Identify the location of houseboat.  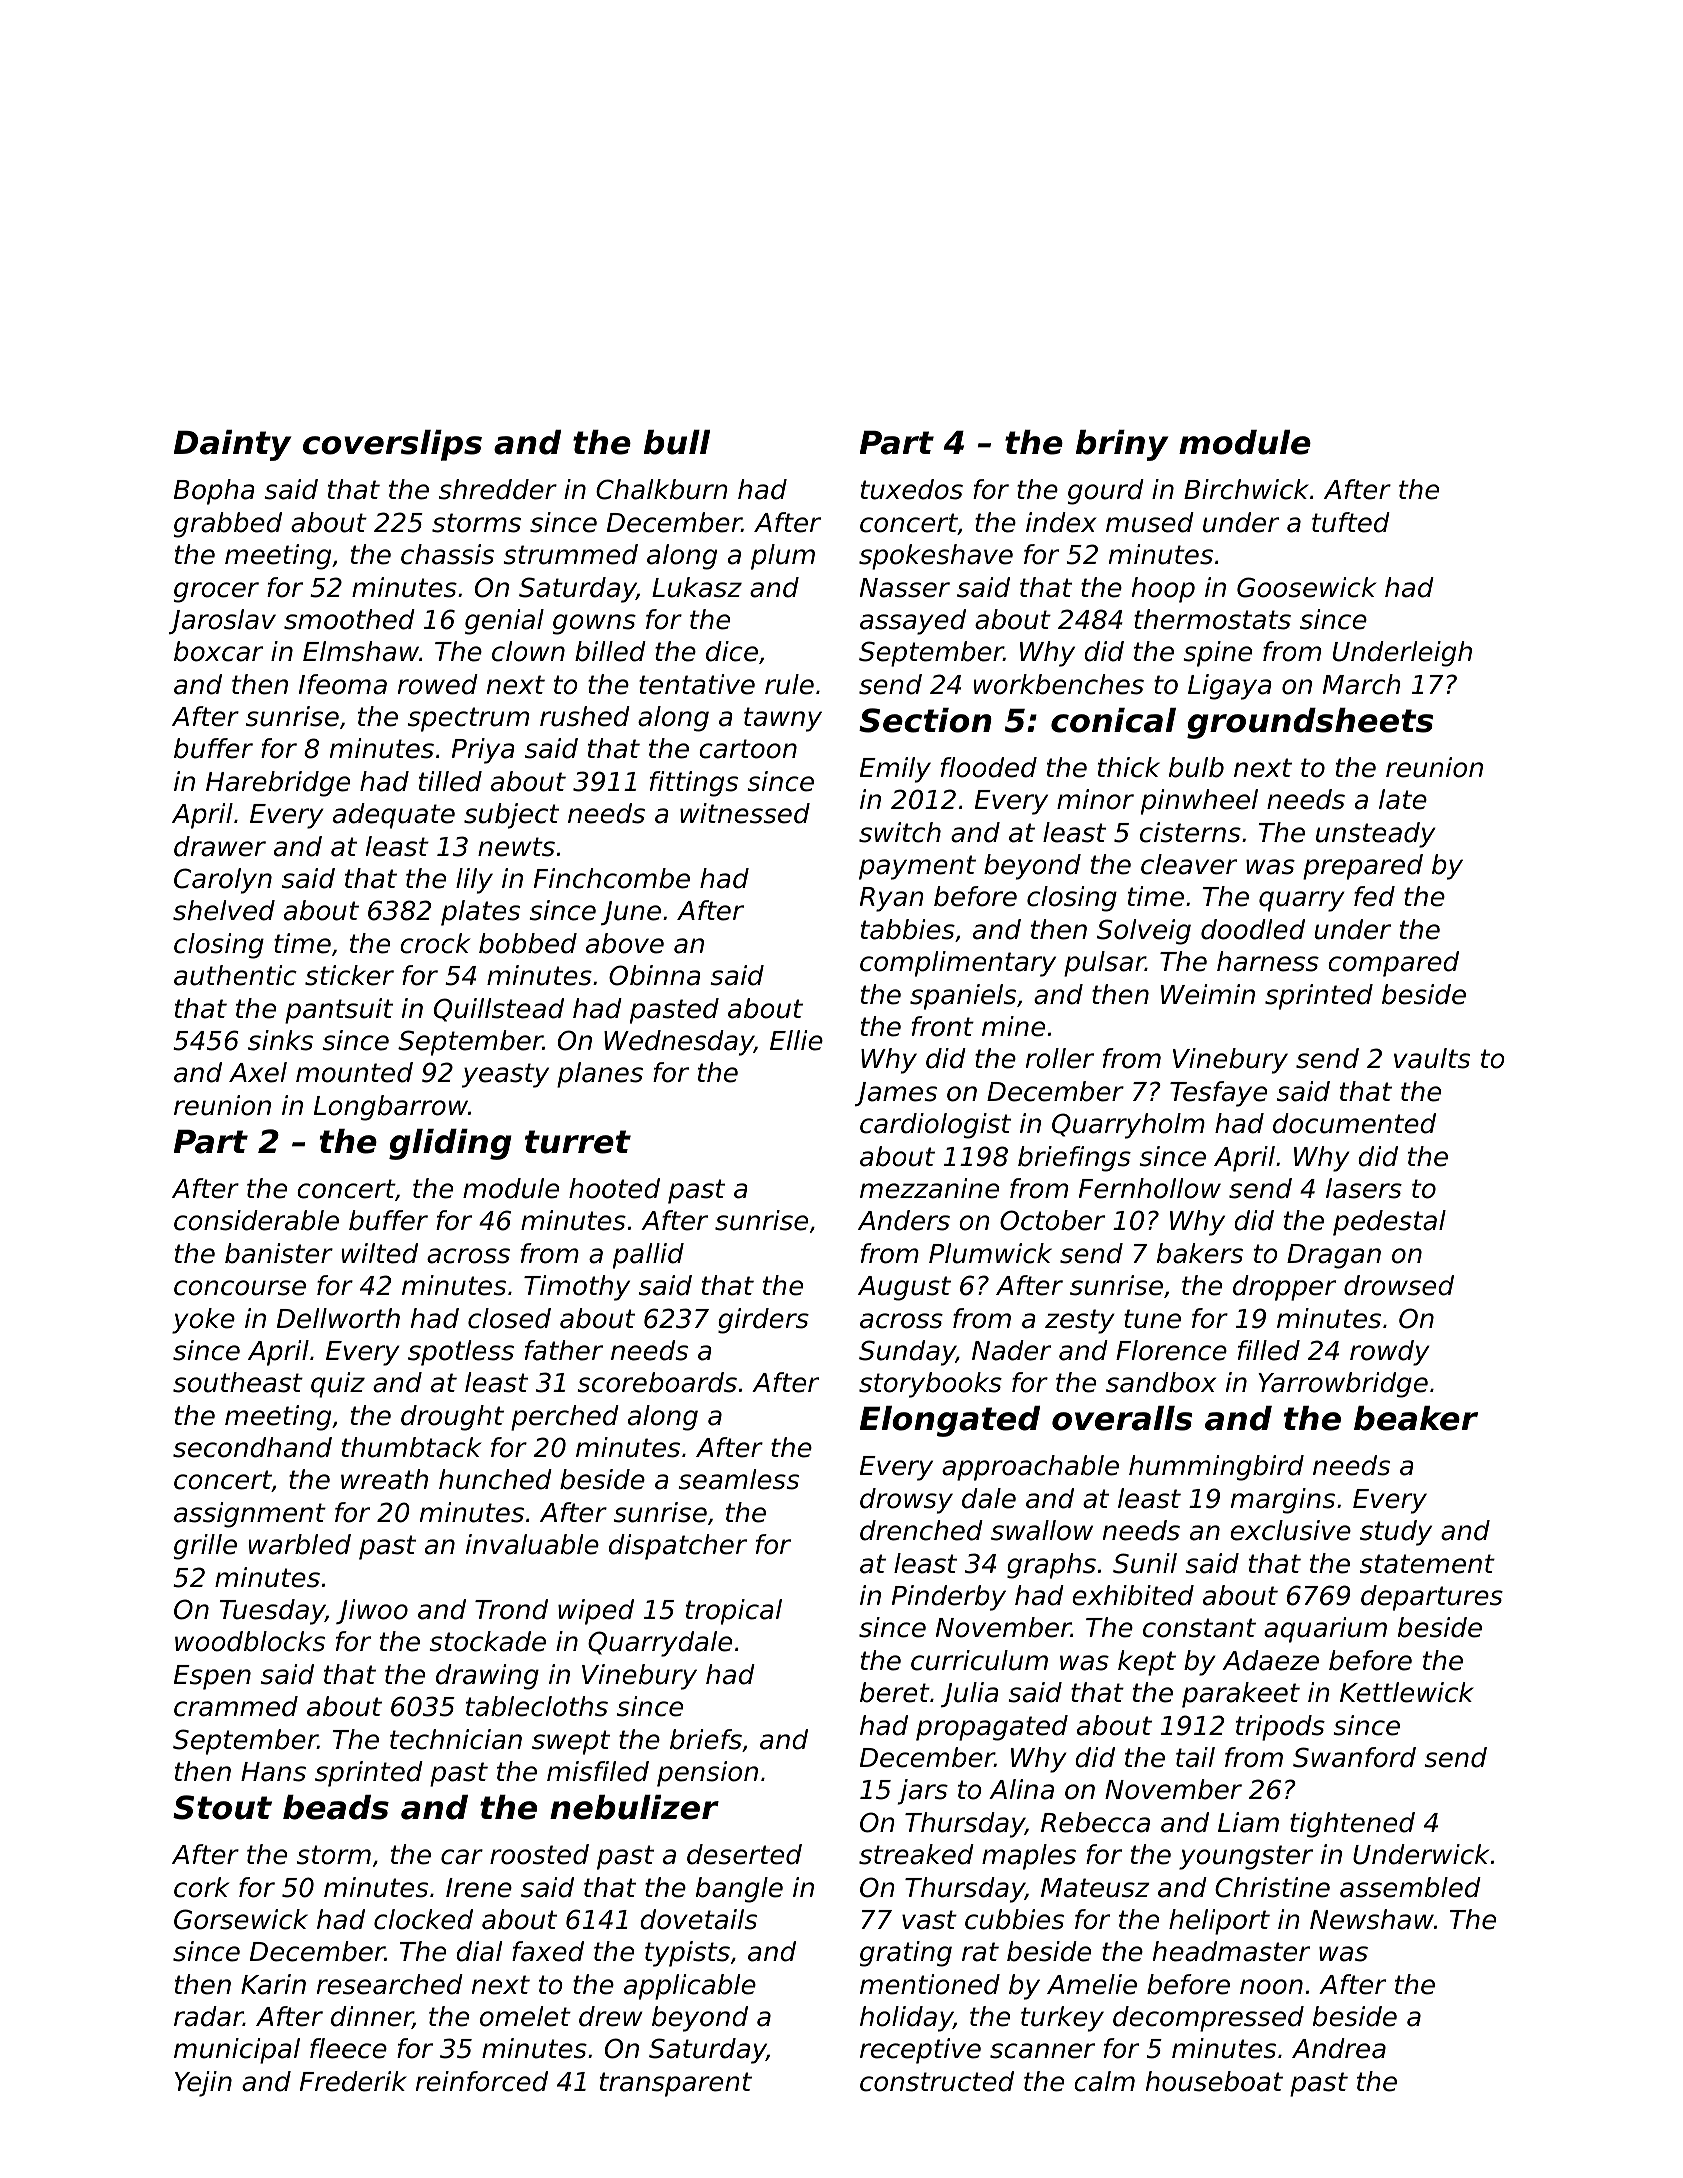
(1214, 2081).
